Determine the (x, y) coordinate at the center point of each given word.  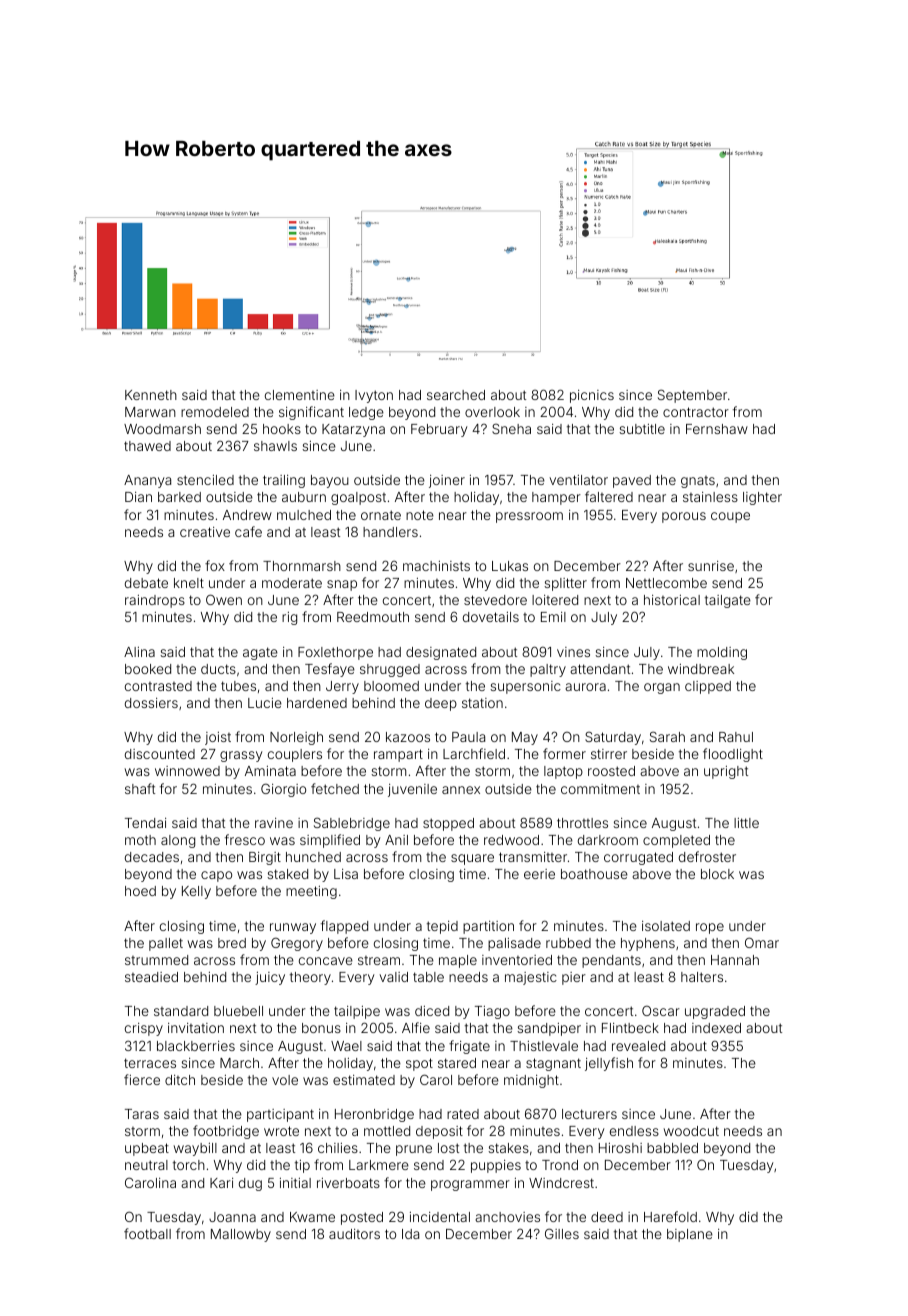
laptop (563, 772)
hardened (317, 703)
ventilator (578, 480)
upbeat (147, 1149)
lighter (762, 498)
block (717, 874)
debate (146, 583)
